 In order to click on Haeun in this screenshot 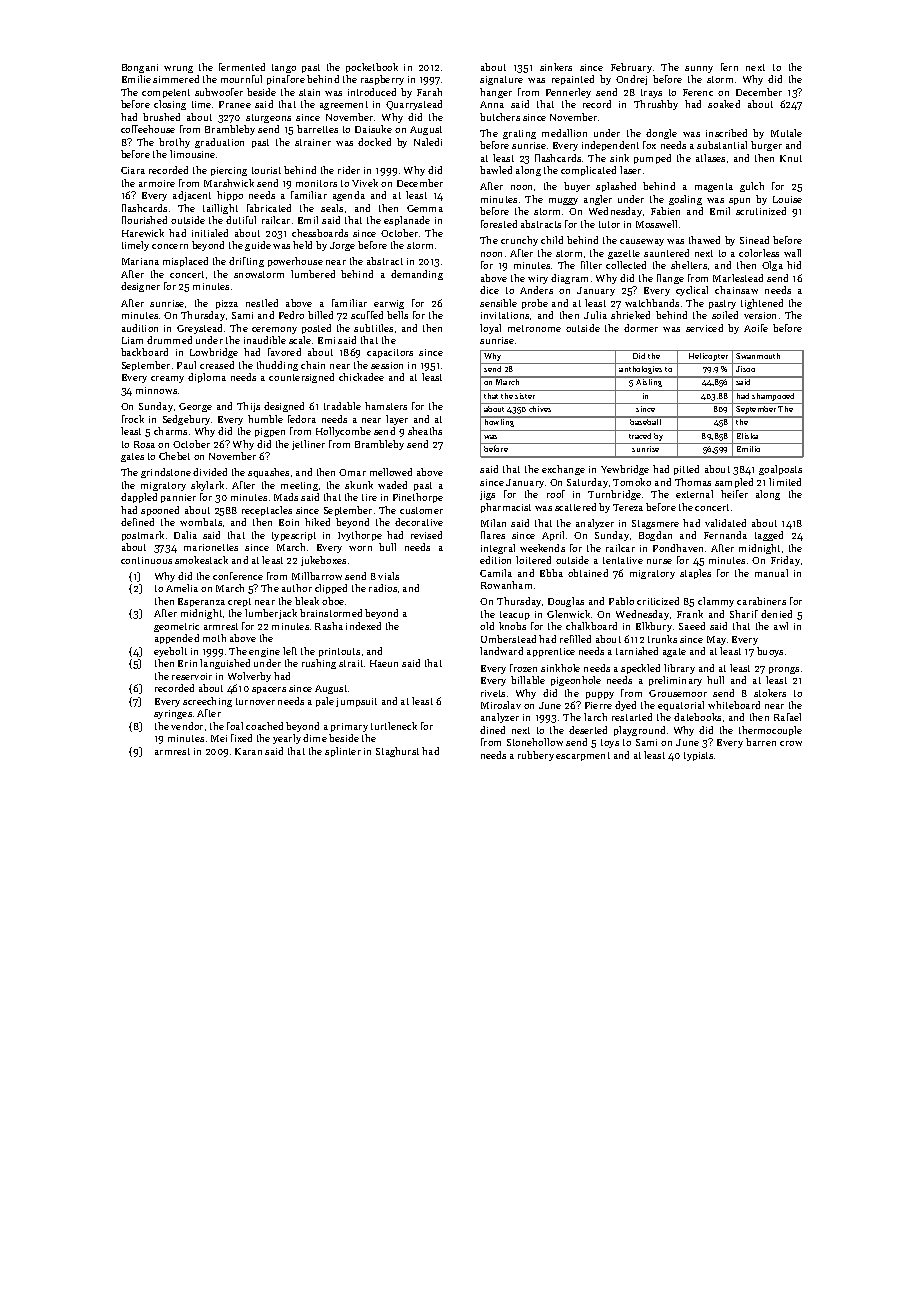, I will do `click(384, 663)`.
